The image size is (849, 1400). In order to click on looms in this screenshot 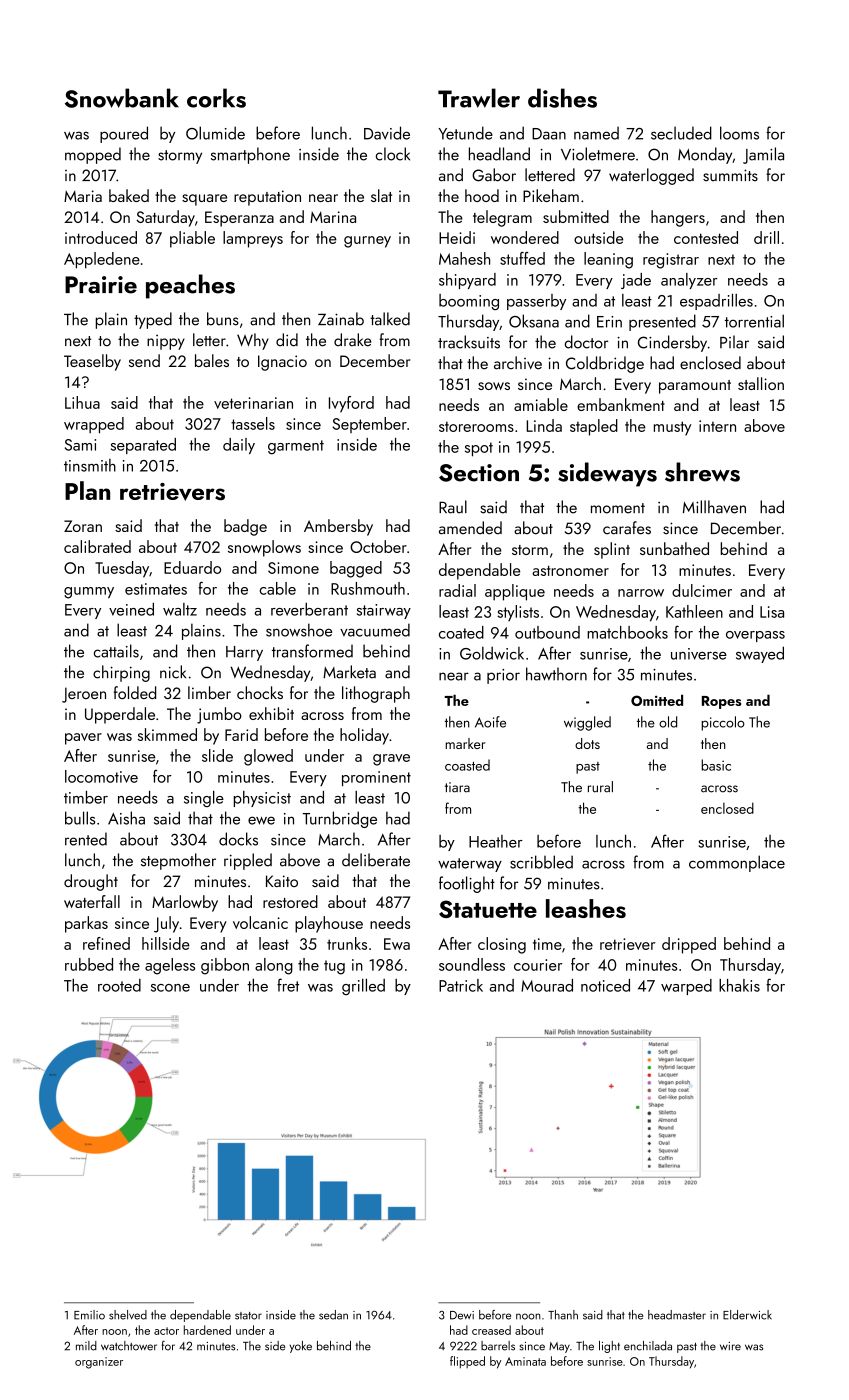, I will do `click(739, 133)`.
